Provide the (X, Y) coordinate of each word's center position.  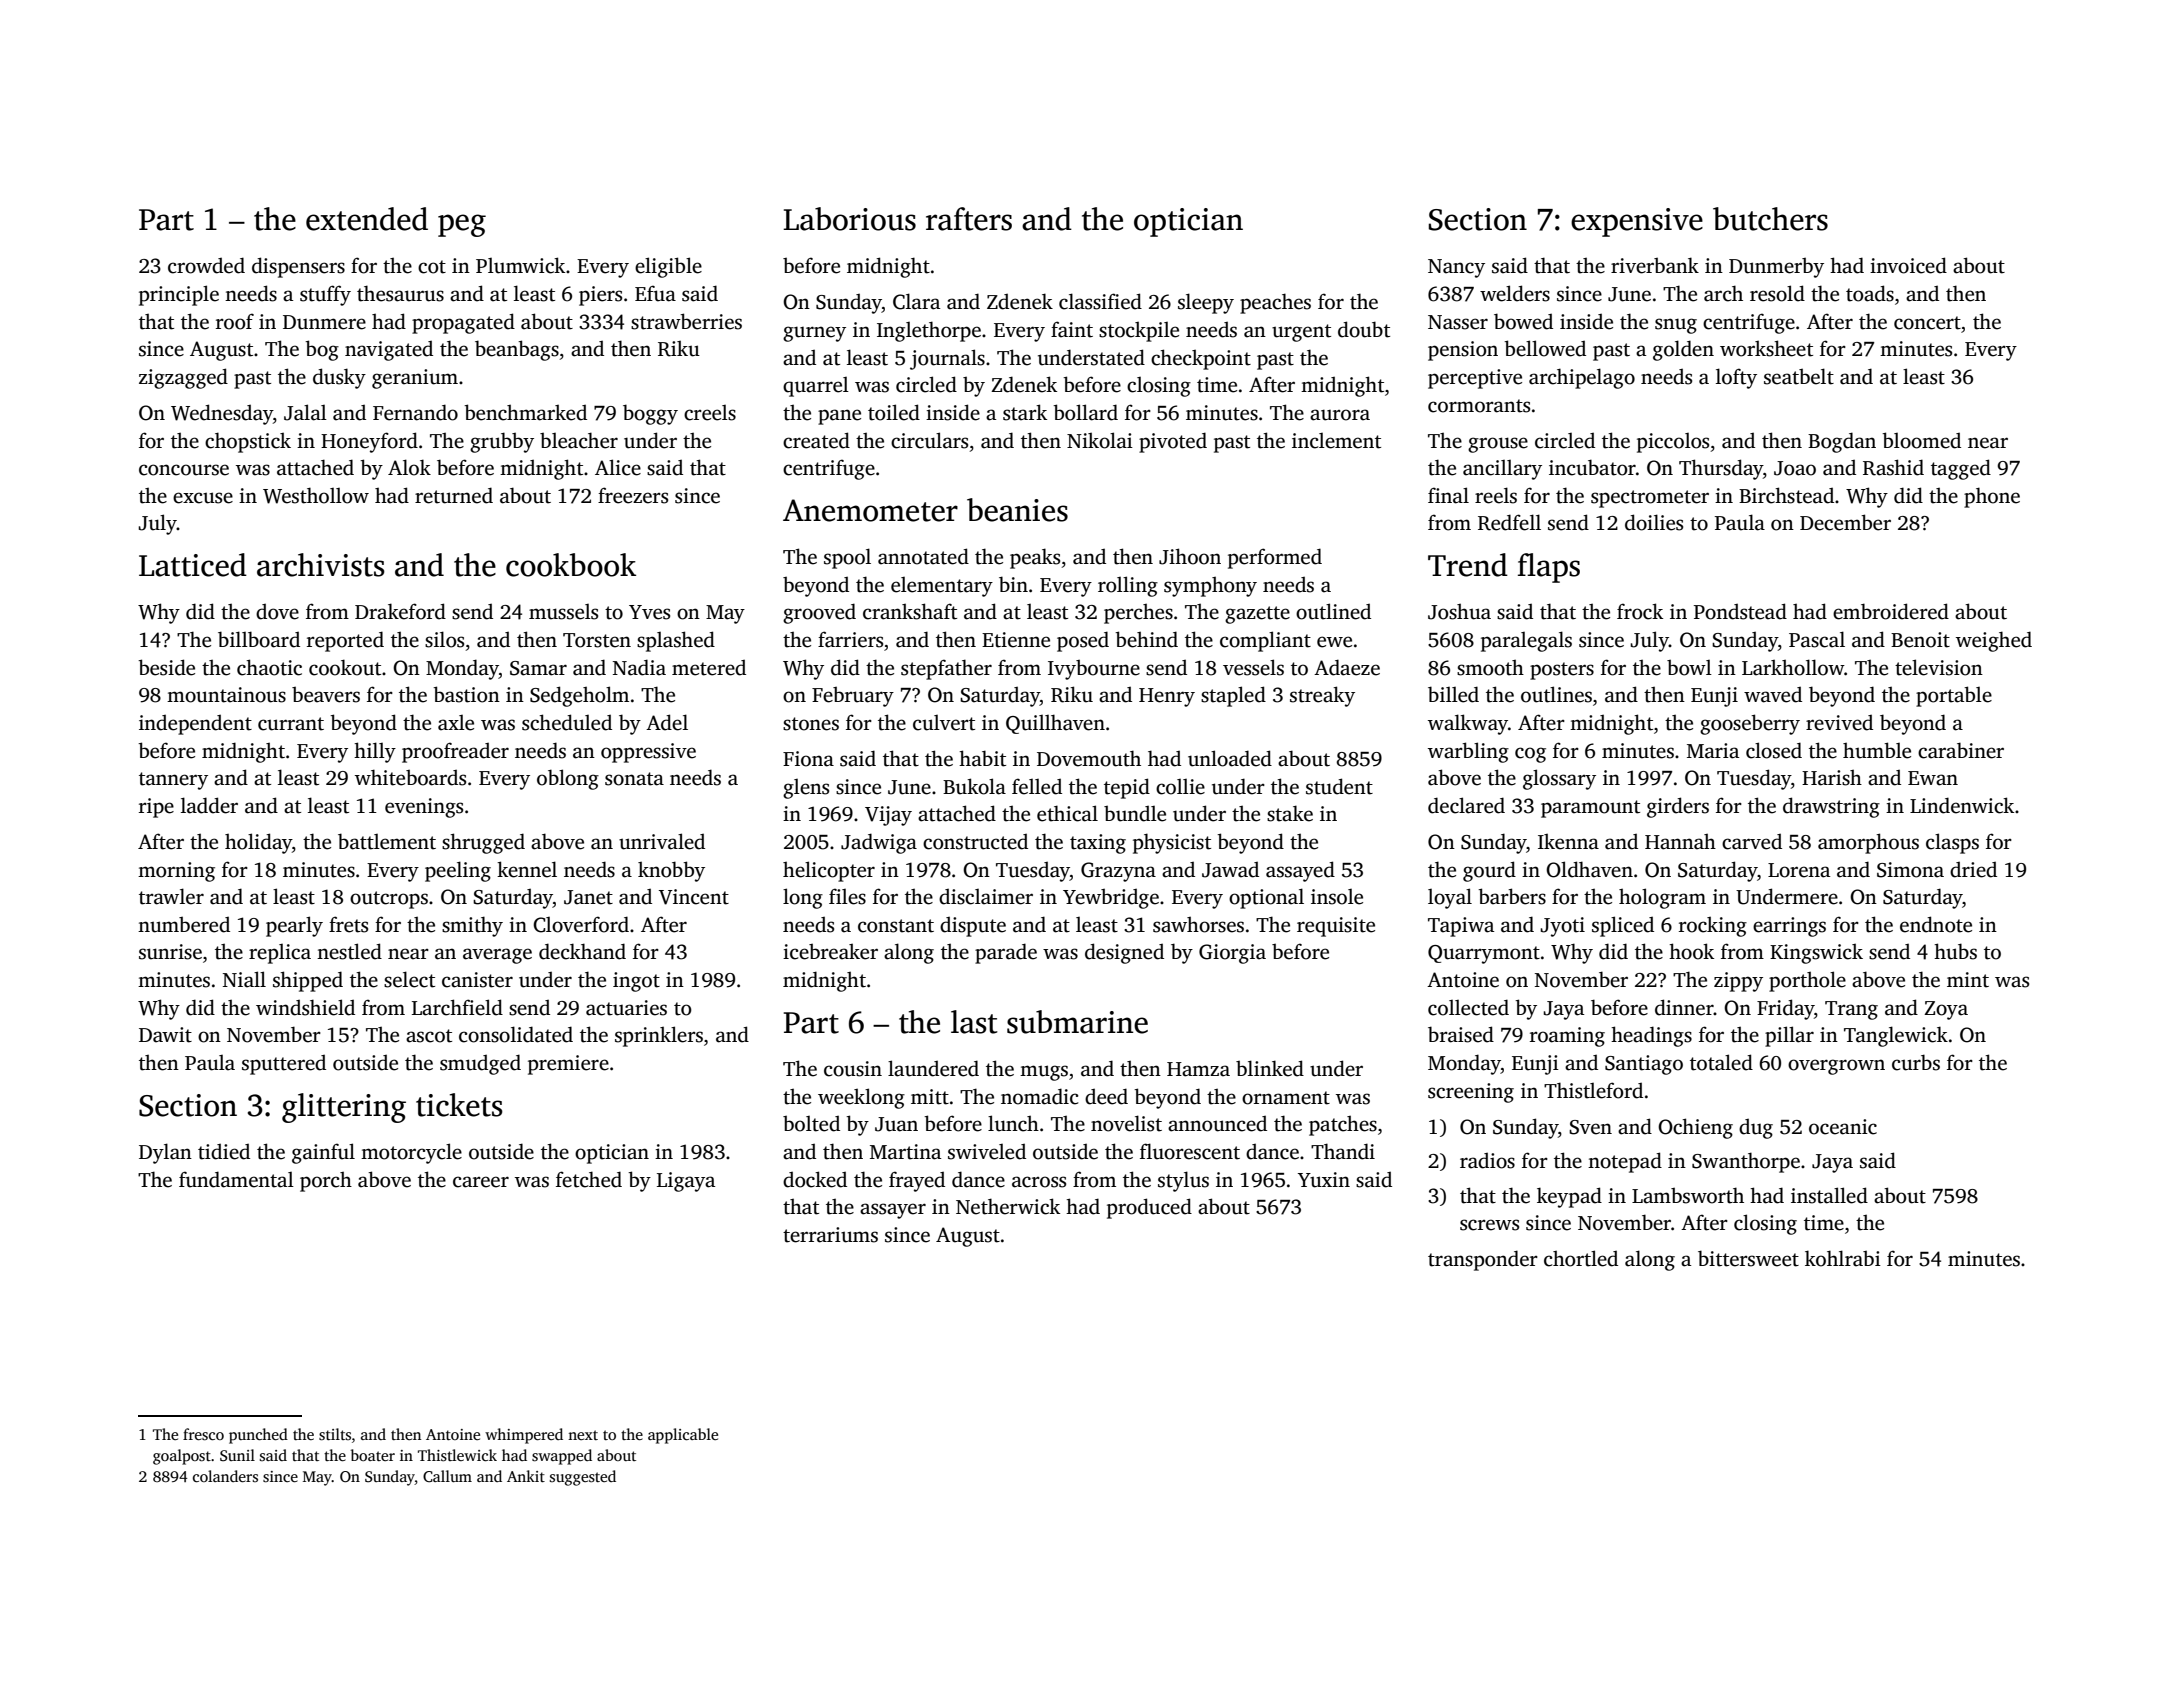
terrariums (830, 1235)
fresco (203, 1434)
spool (847, 558)
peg (462, 225)
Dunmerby (1776, 267)
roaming (1567, 1037)
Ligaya (686, 1182)
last (974, 1022)
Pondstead (1740, 611)
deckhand (582, 951)
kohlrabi (1843, 1258)
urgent (1301, 333)
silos (444, 639)
